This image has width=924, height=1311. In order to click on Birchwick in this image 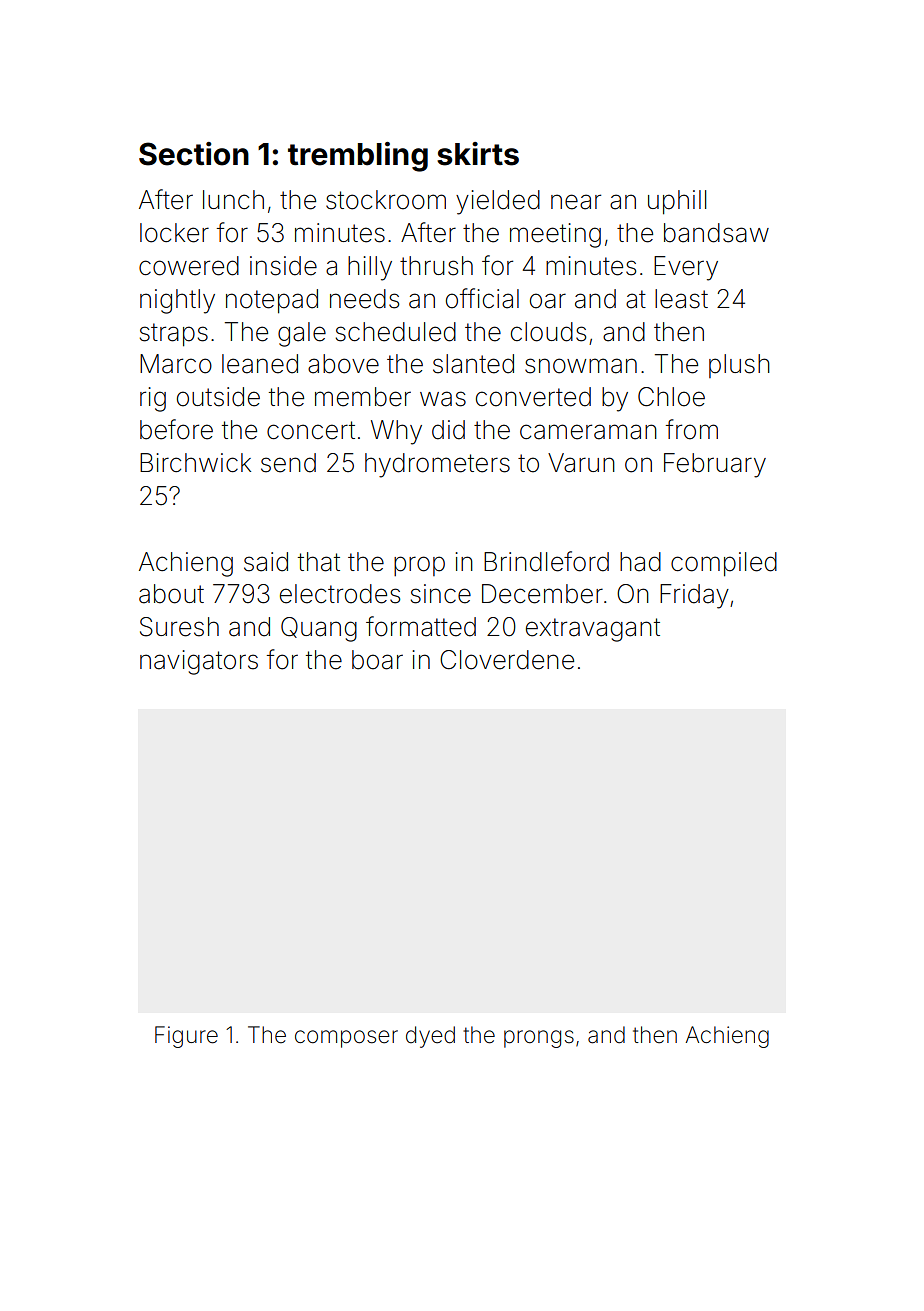, I will do `click(195, 462)`.
